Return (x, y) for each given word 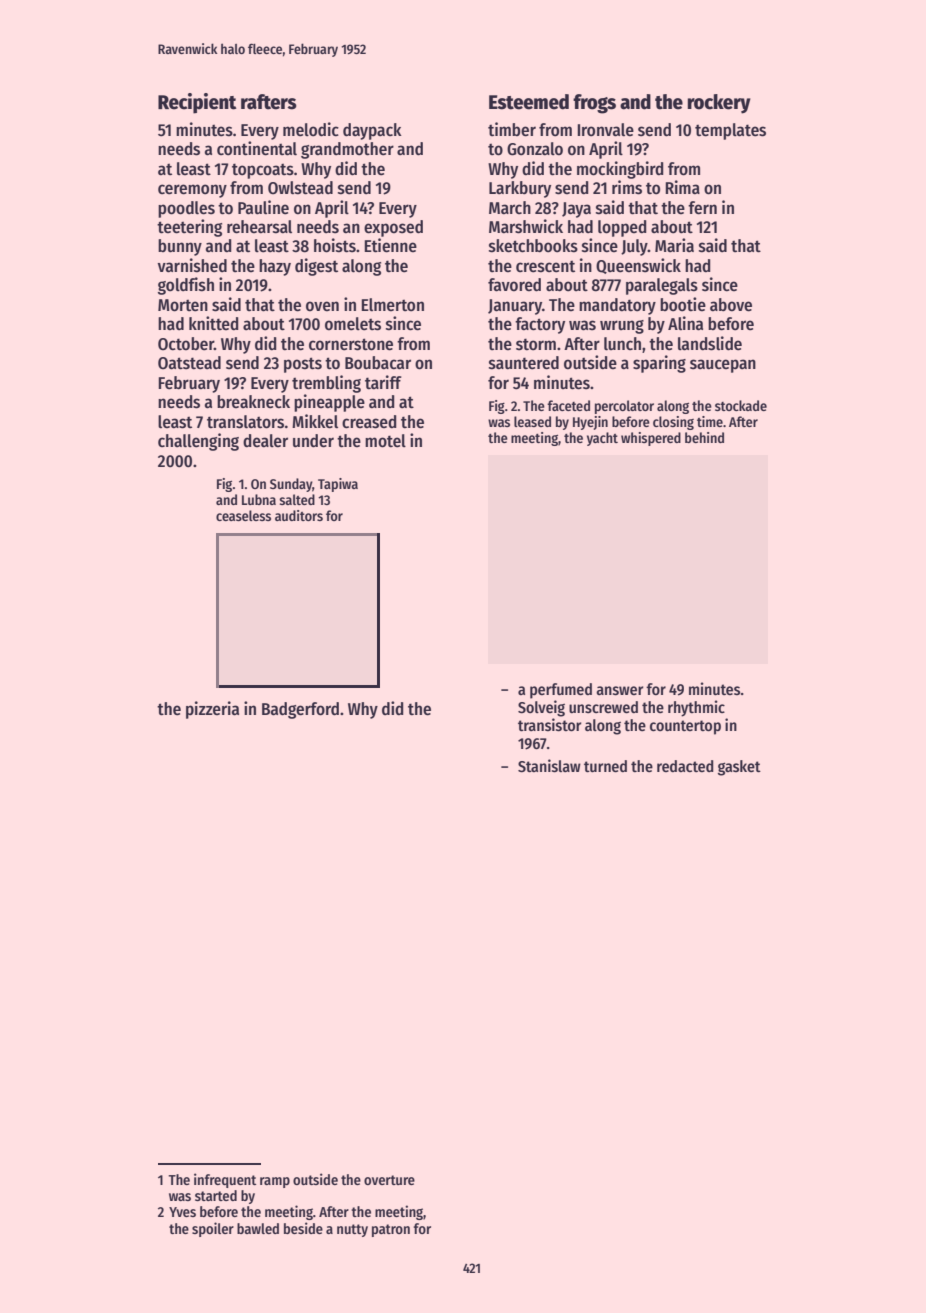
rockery (719, 104)
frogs (594, 104)
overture (389, 1180)
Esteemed (529, 102)
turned (605, 766)
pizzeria (212, 710)
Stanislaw (549, 766)
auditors (299, 515)
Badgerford (300, 710)
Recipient (197, 103)
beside (303, 1228)
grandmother (347, 150)
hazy (275, 267)
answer (619, 691)
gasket (739, 768)
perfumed (561, 691)
